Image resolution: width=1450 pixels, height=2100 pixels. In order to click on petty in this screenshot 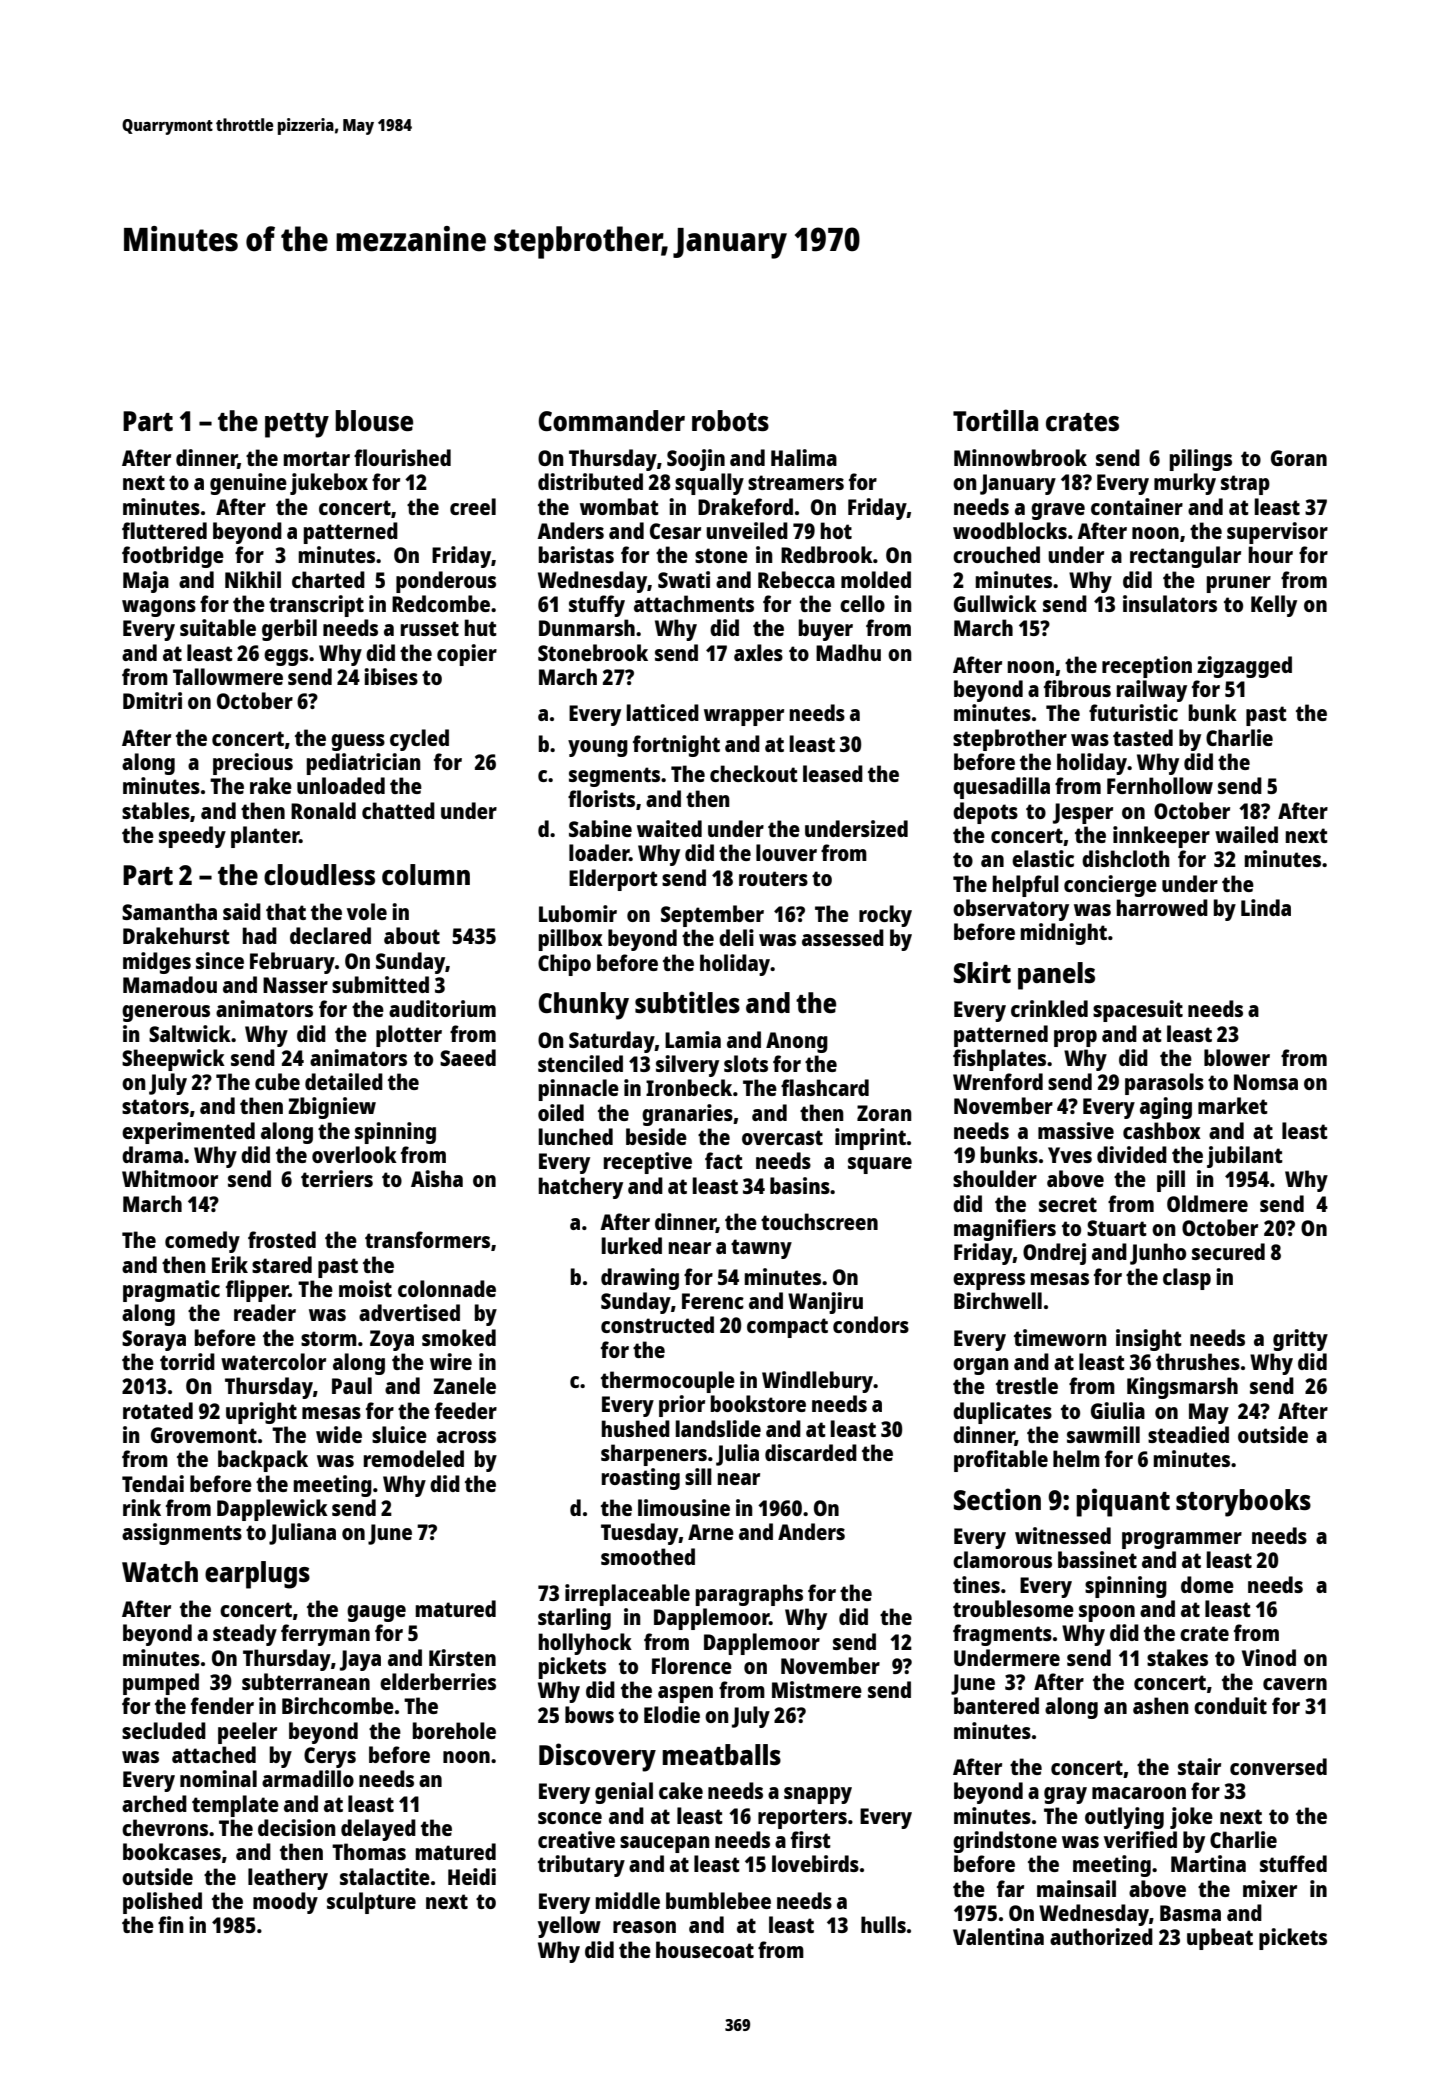, I will do `click(297, 425)`.
